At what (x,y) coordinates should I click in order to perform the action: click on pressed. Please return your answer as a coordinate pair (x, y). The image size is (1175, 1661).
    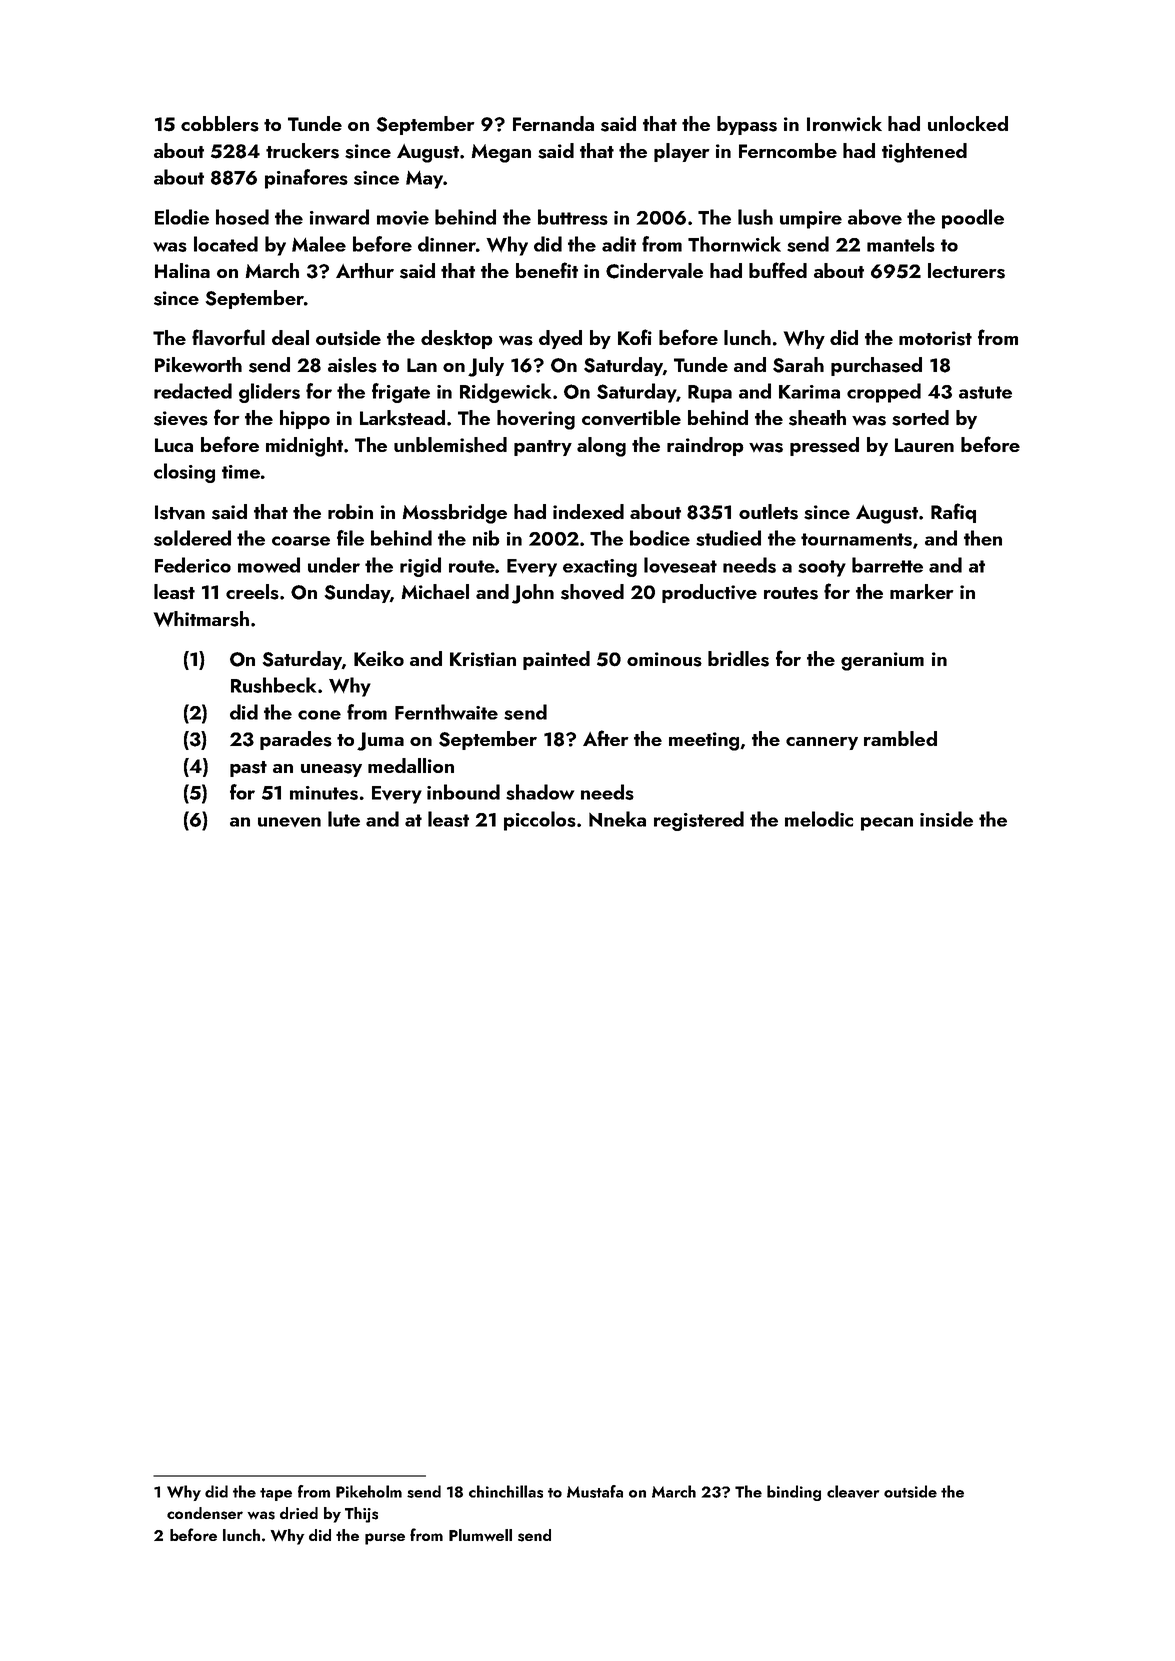
    Looking at the image, I should click on (824, 446).
